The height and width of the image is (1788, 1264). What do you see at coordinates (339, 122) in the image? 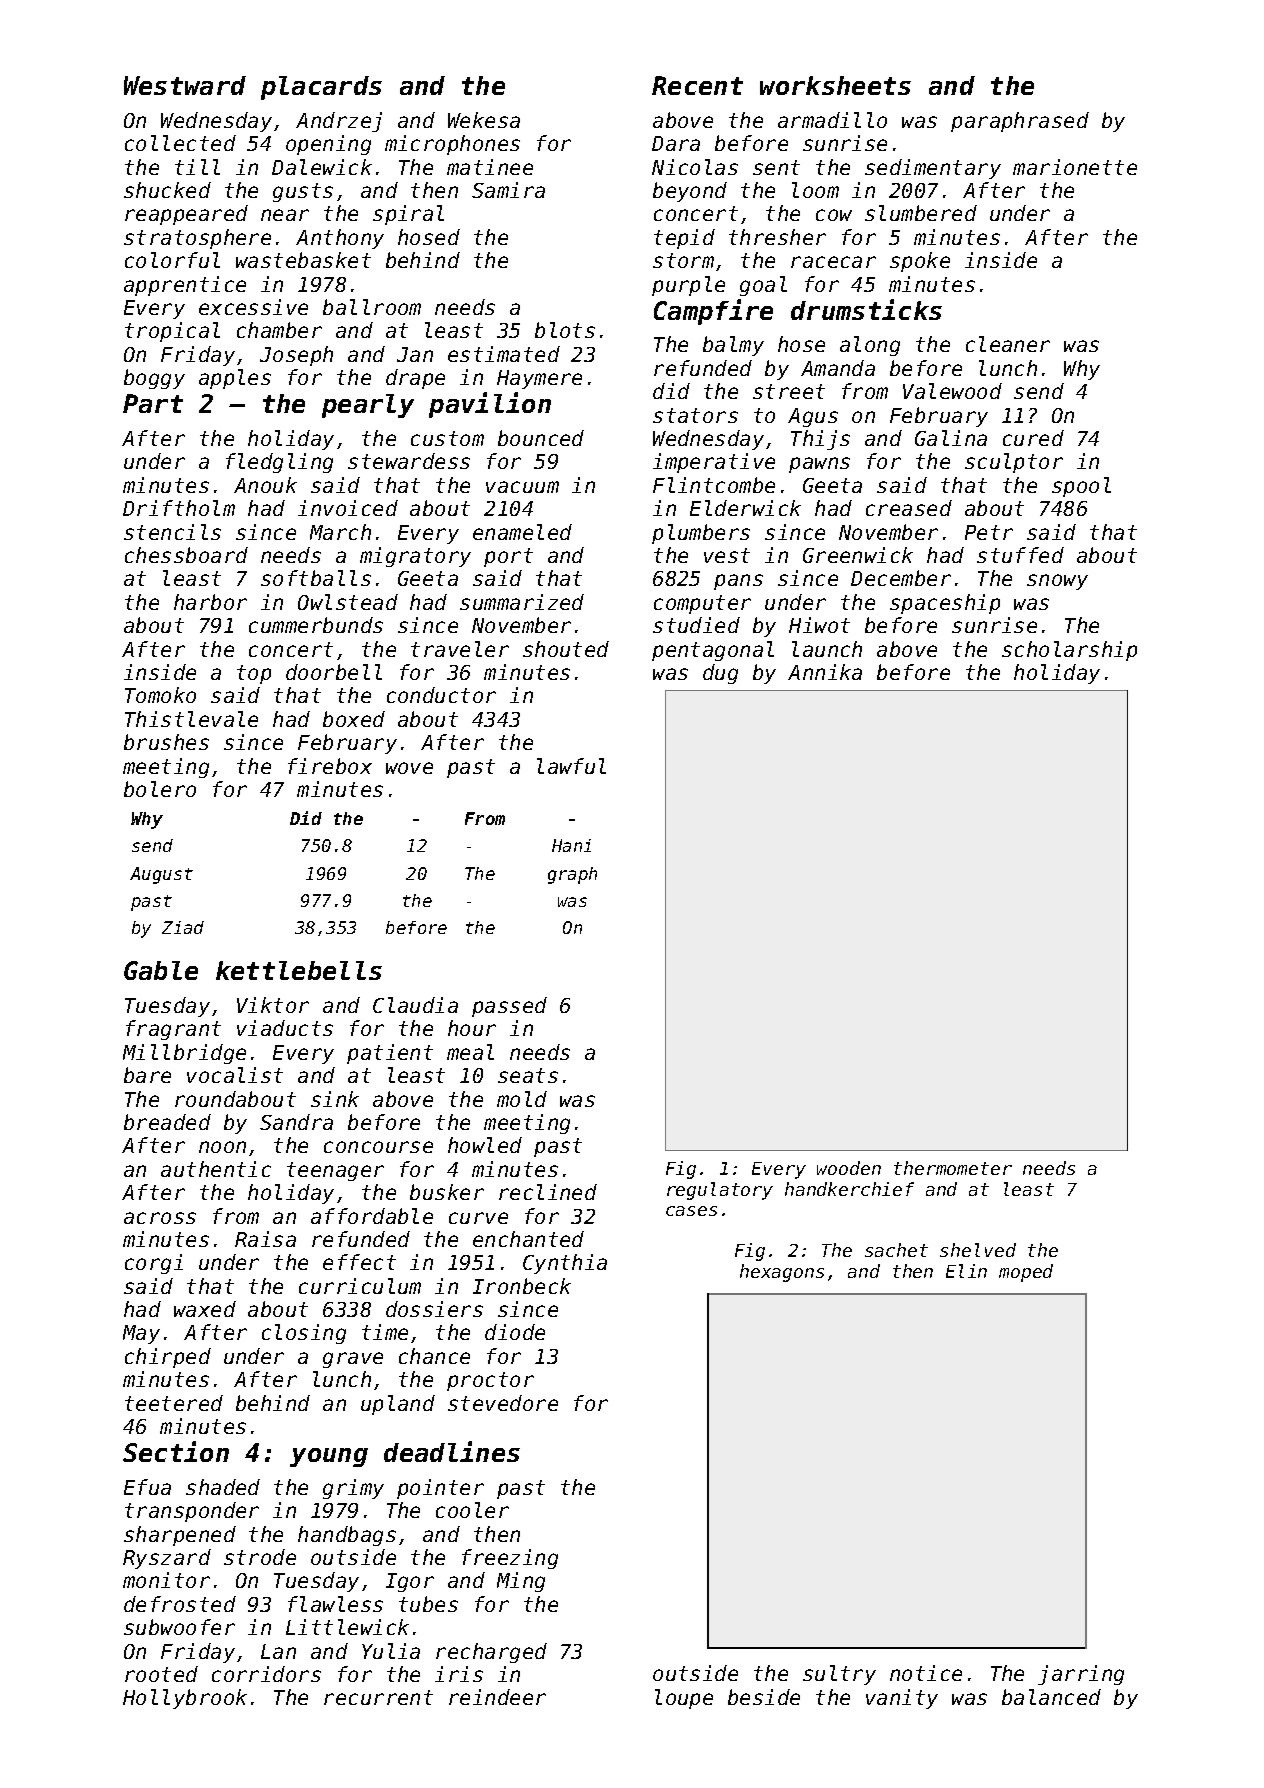
I see `Andrzej` at bounding box center [339, 122].
